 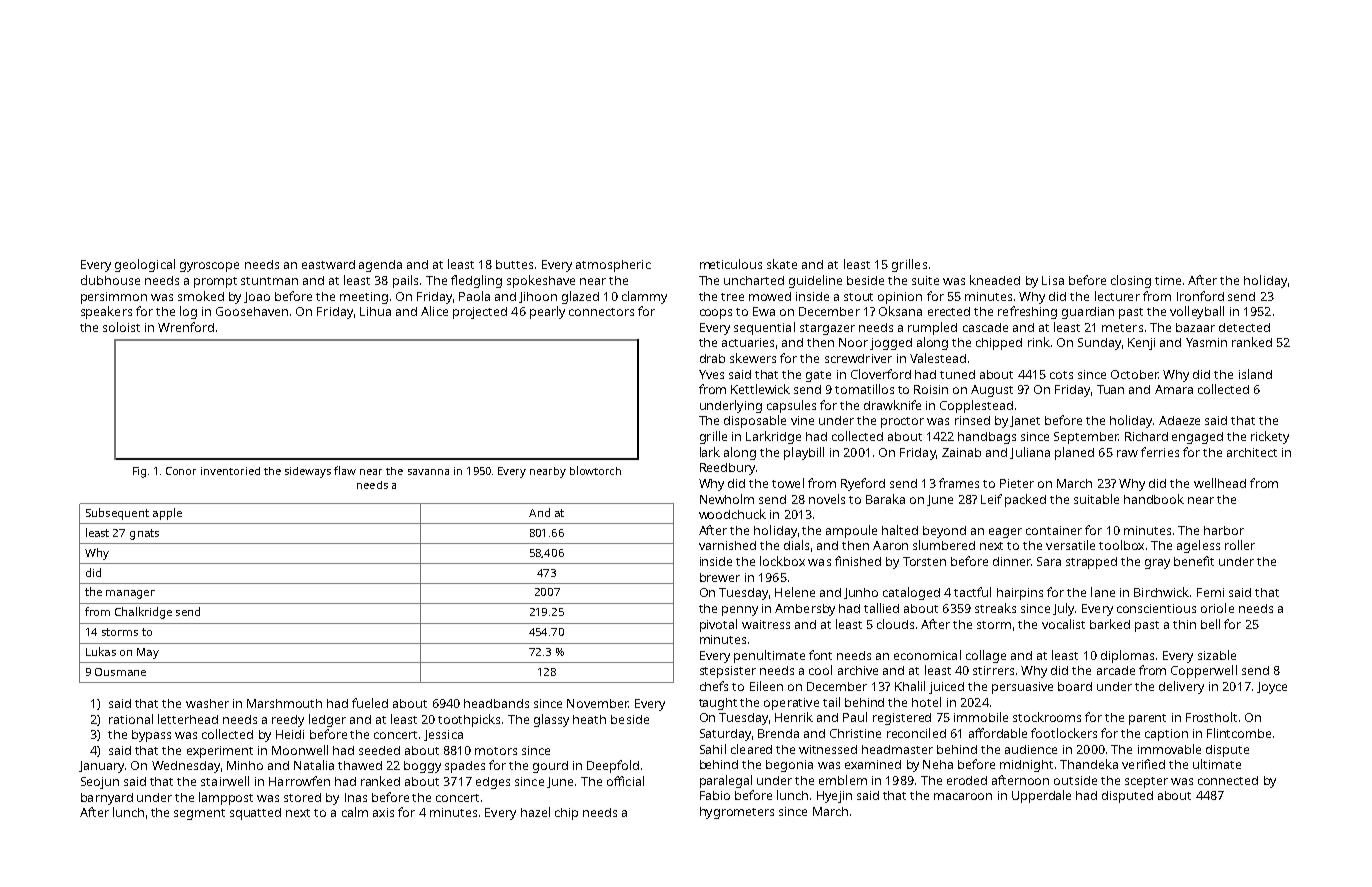 What do you see at coordinates (1020, 594) in the page?
I see `hairpins` at bounding box center [1020, 594].
